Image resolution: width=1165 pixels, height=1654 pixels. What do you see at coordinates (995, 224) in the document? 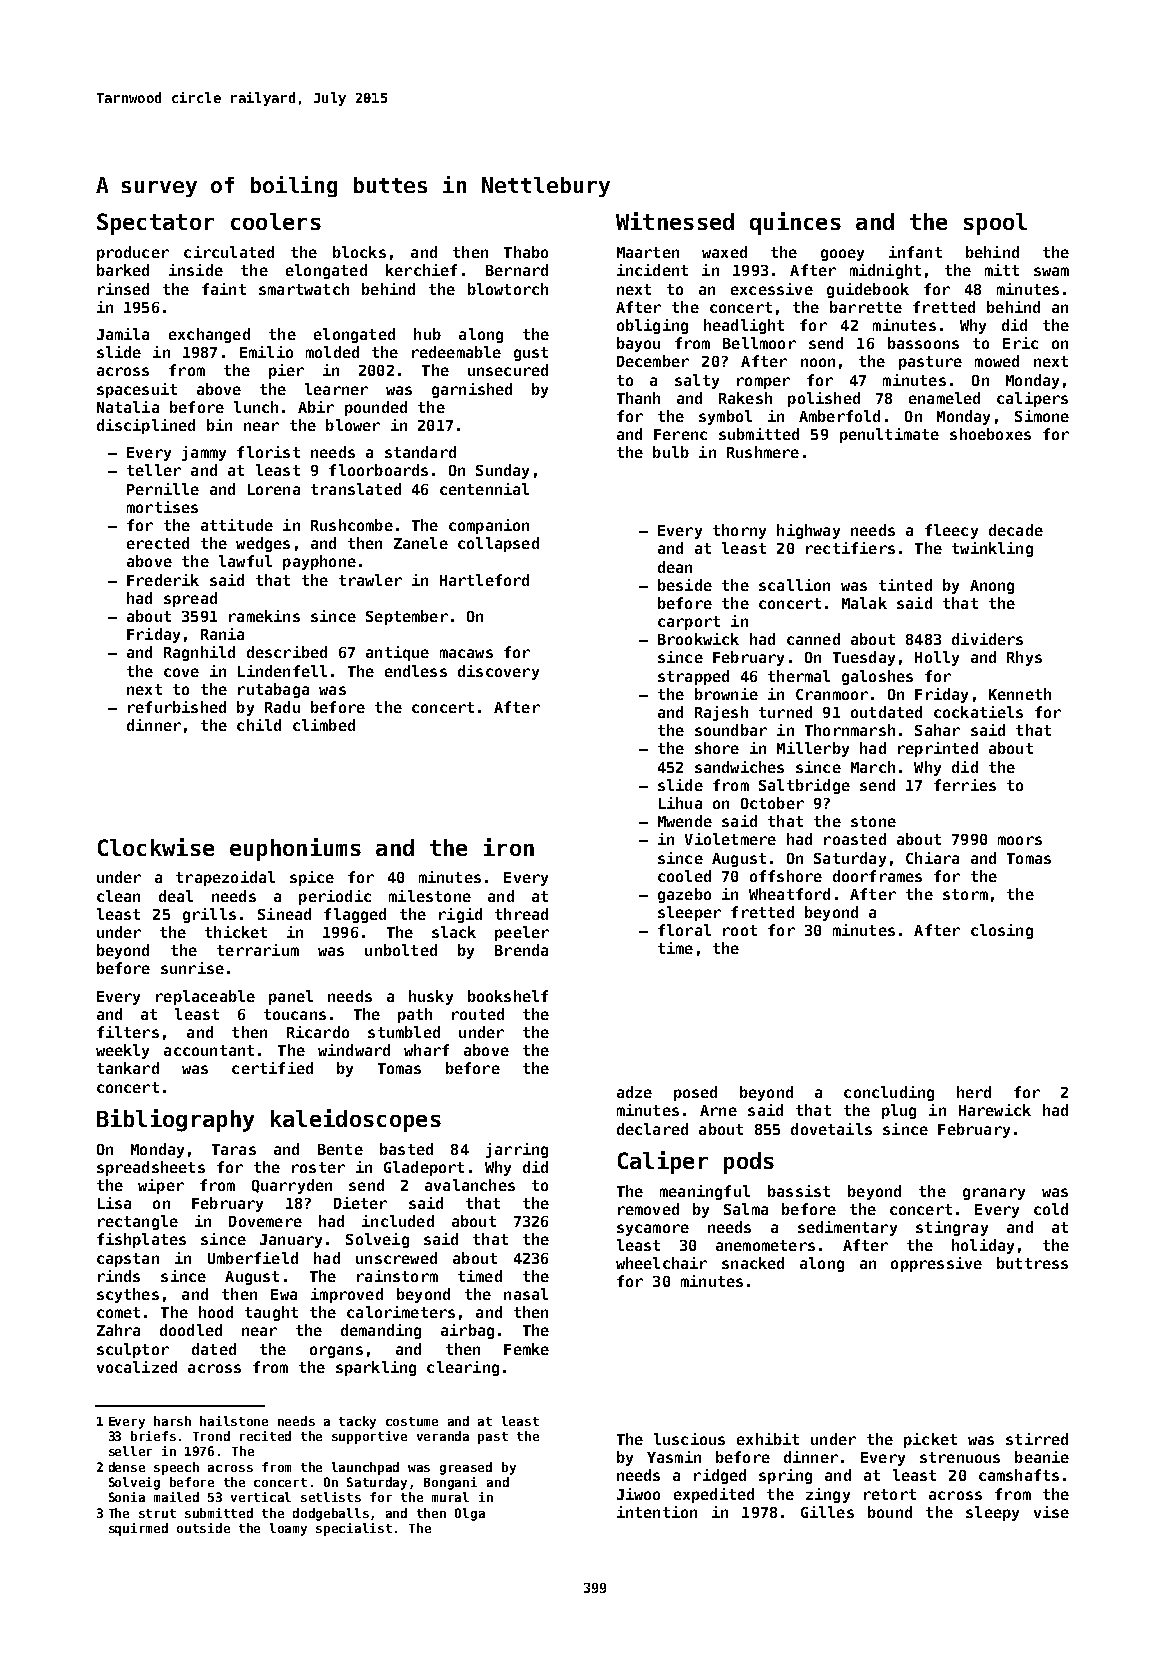
I see `spool` at bounding box center [995, 224].
